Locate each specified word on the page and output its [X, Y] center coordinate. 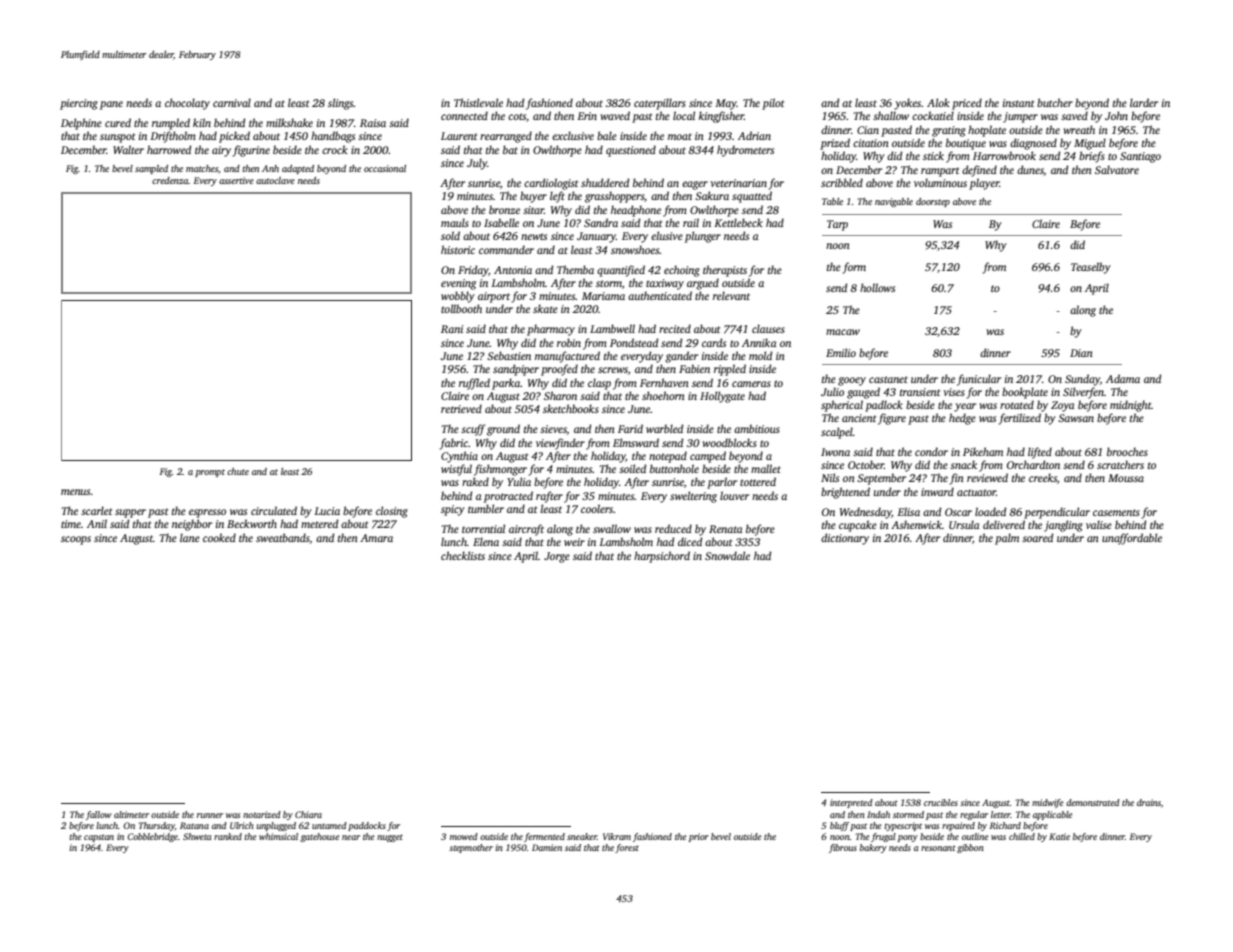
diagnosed [1033, 144]
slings [340, 104]
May [726, 104]
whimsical [278, 836]
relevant [731, 295]
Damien [547, 847]
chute [238, 471]
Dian [1081, 353]
